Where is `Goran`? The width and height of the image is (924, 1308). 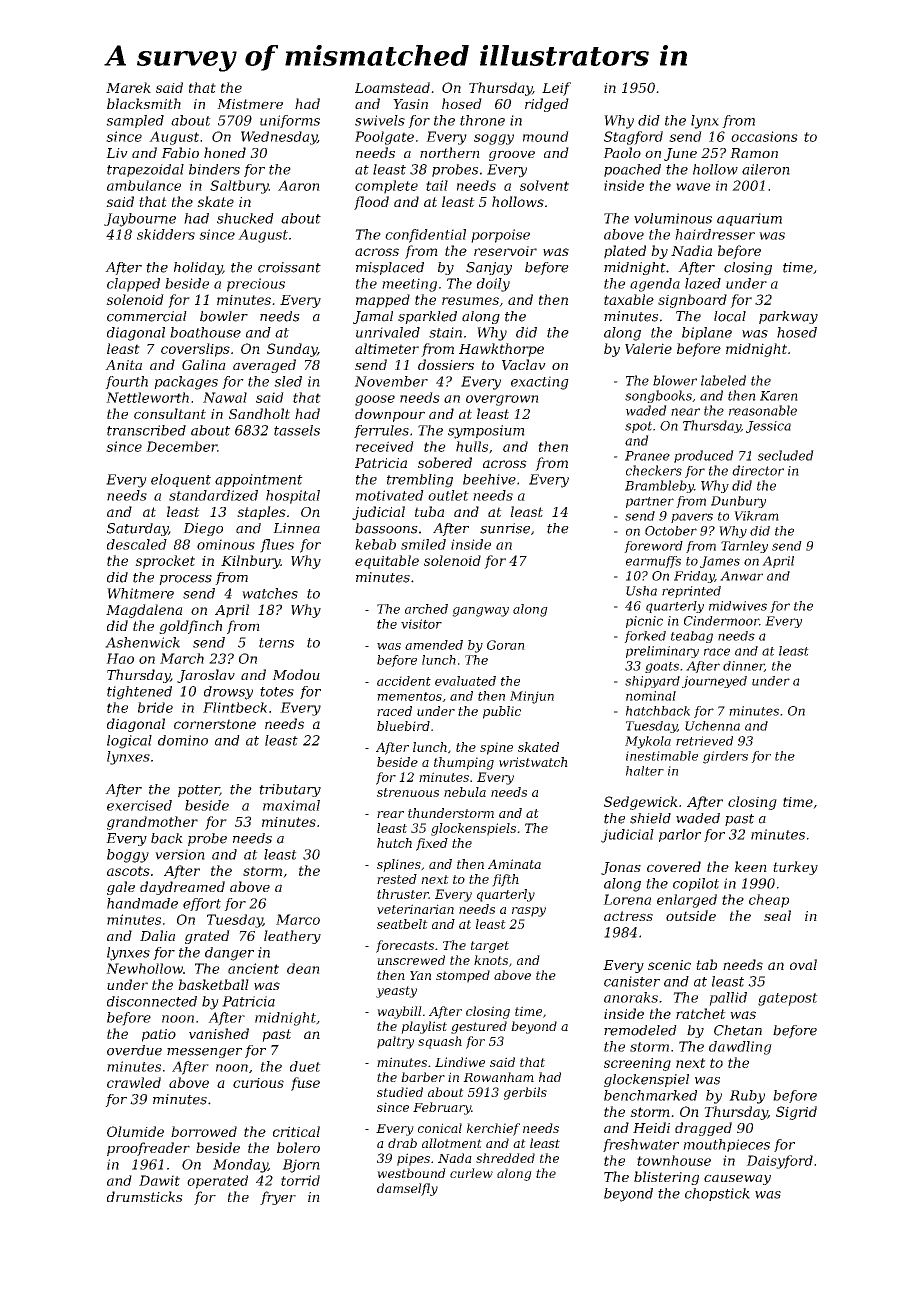
Goran is located at coordinates (506, 645).
